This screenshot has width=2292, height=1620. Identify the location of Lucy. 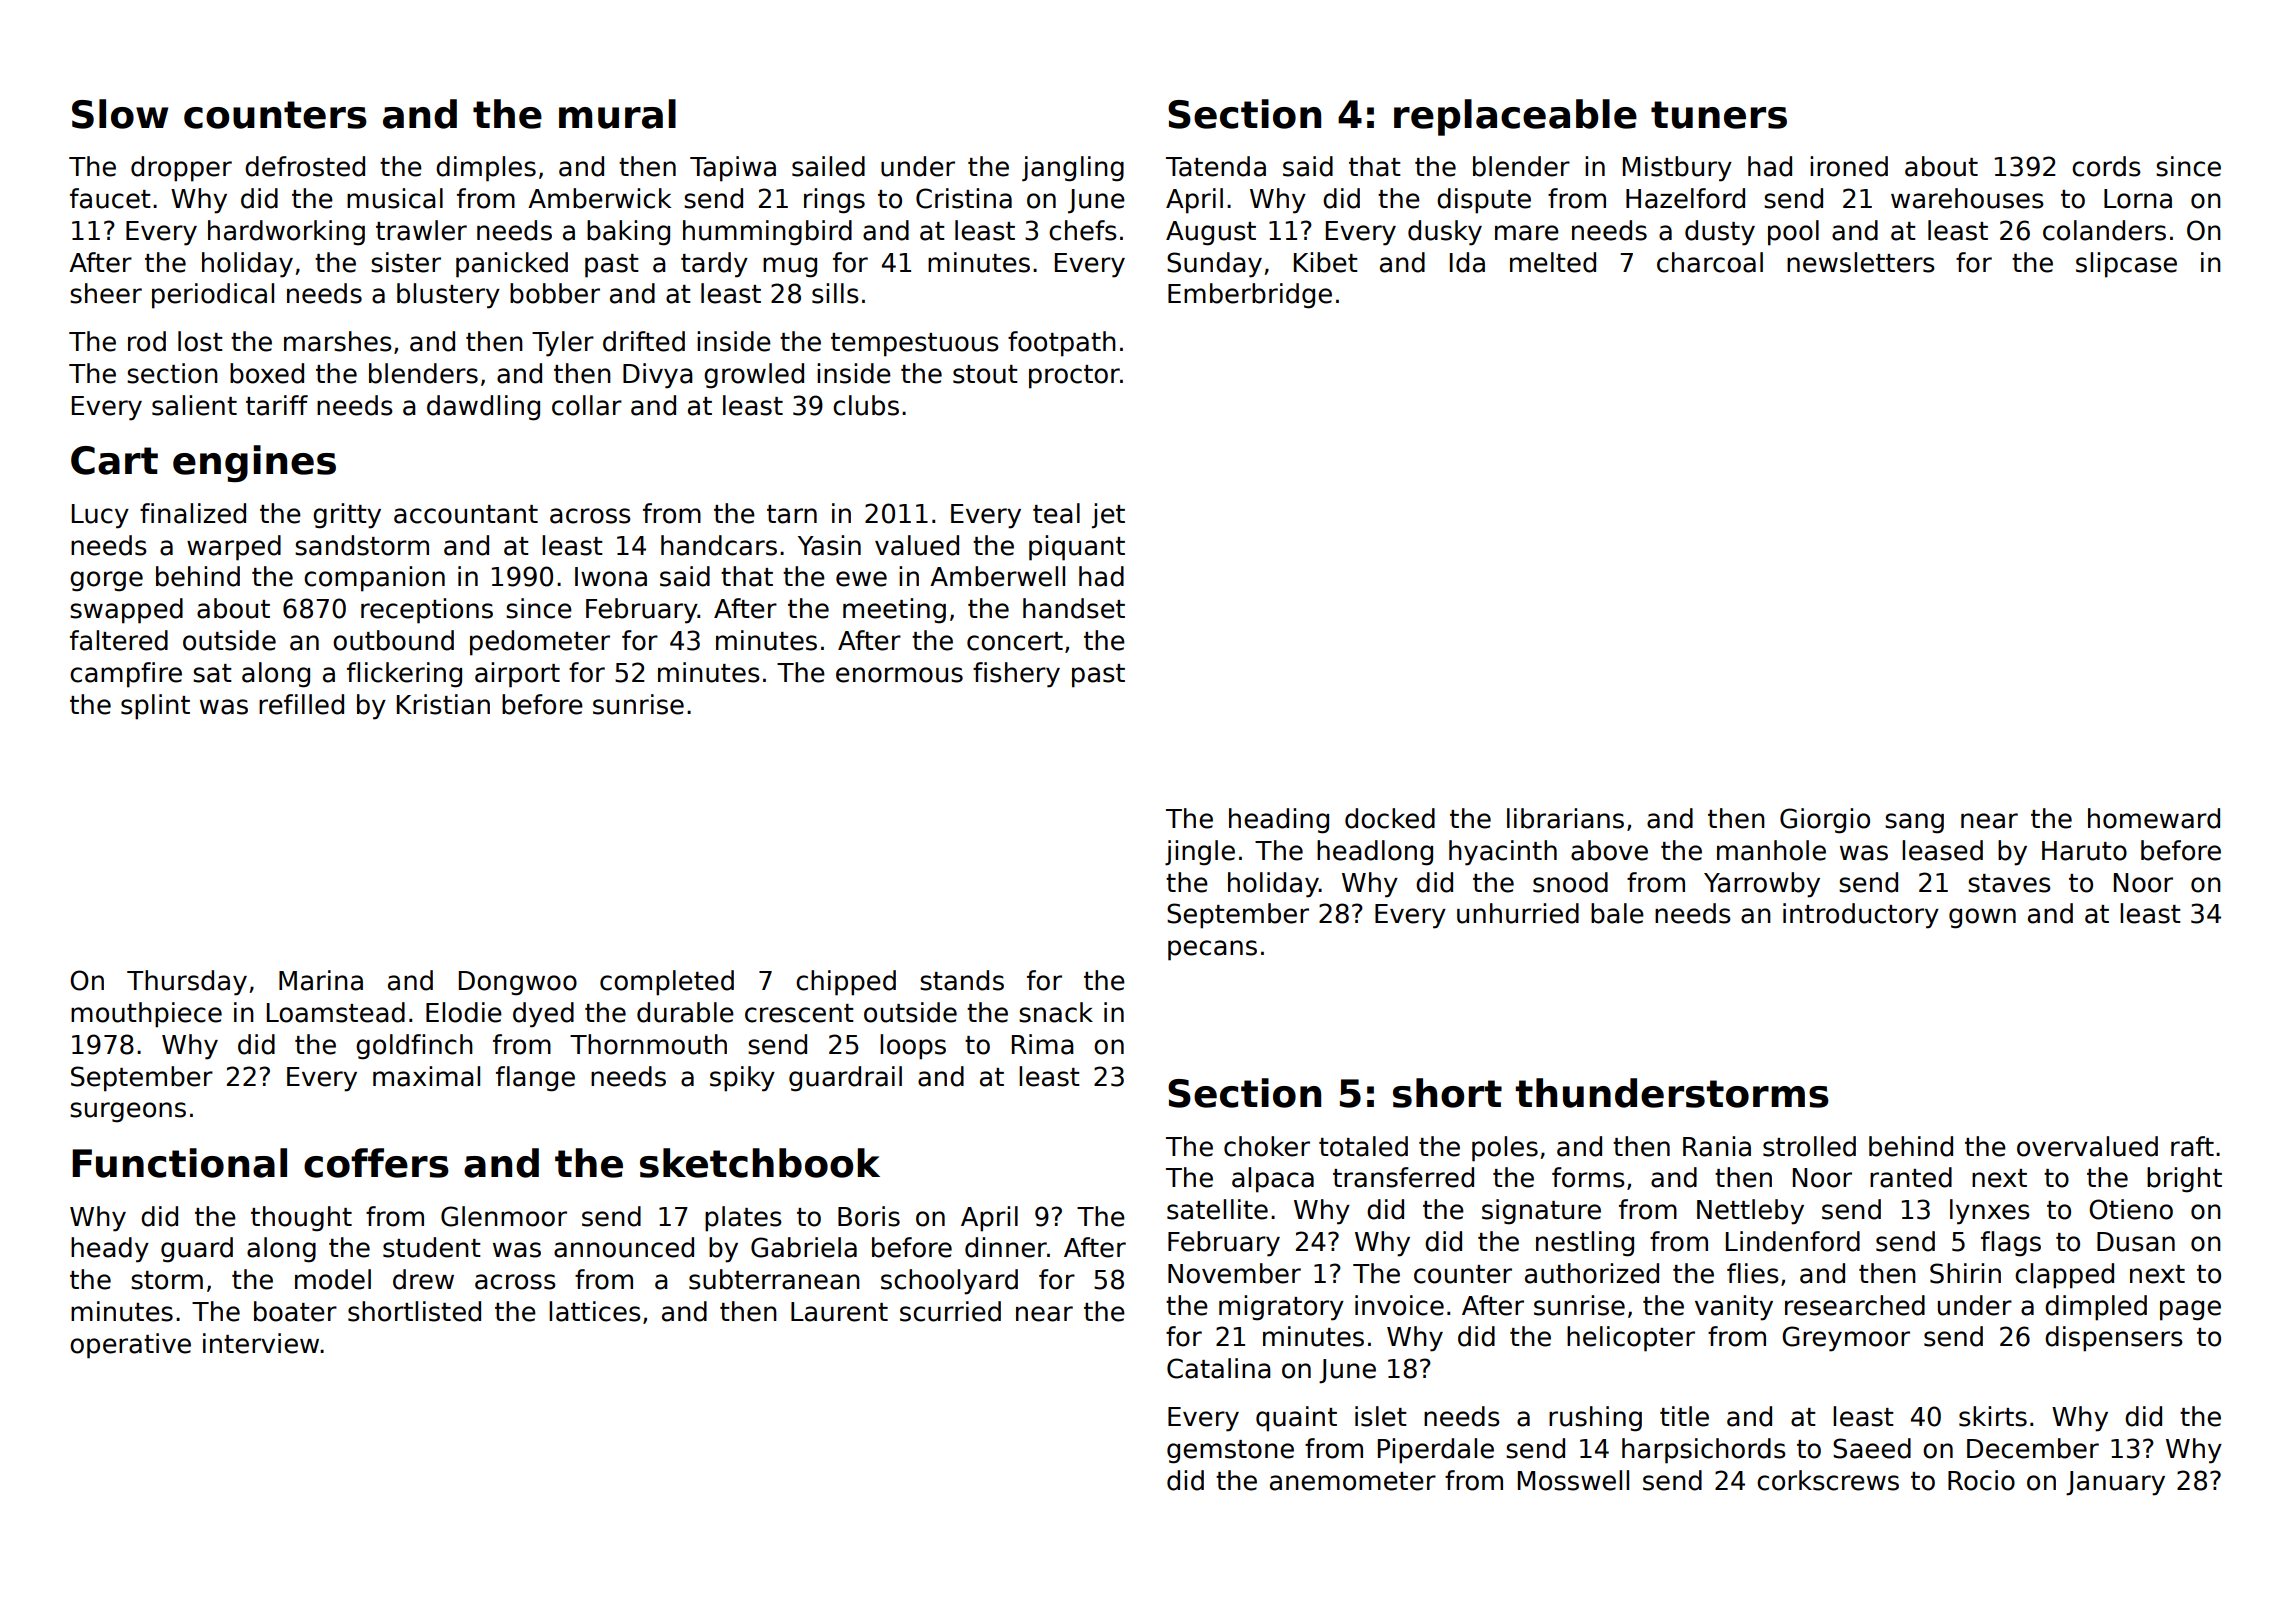
(100, 516).
